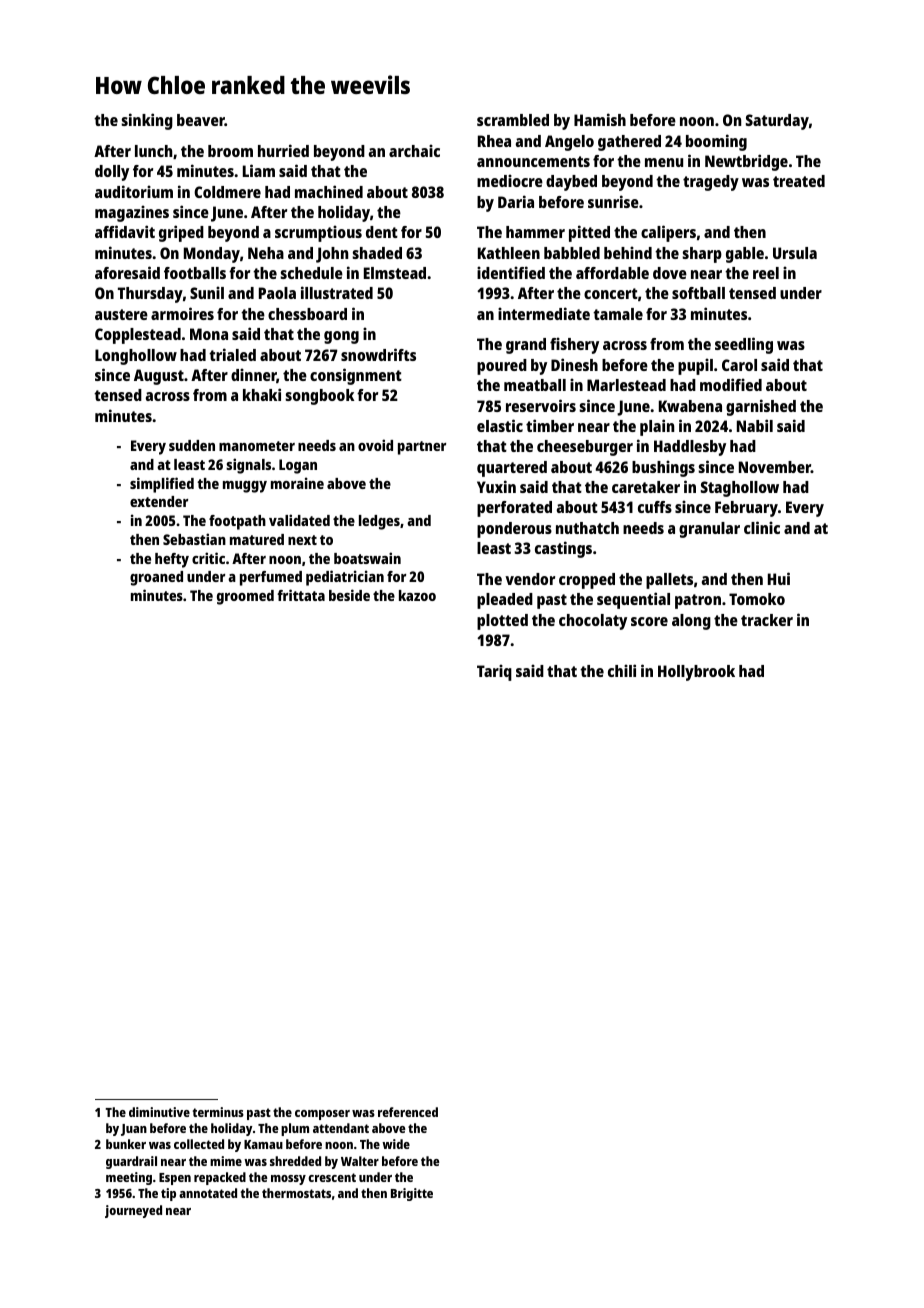 The height and width of the screenshot is (1308, 924). What do you see at coordinates (414, 150) in the screenshot?
I see `archaic` at bounding box center [414, 150].
